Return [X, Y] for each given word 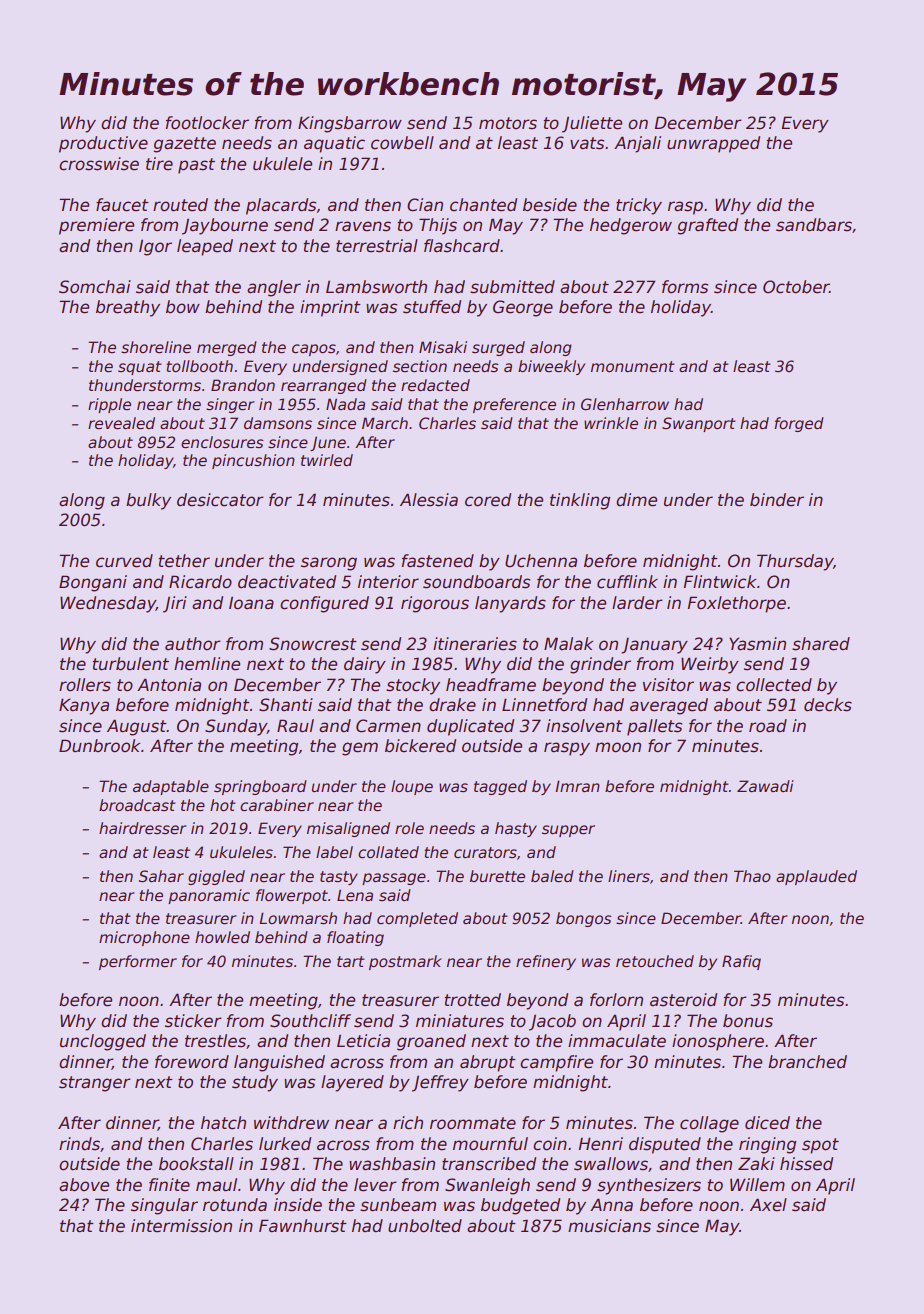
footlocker [207, 123]
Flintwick [720, 582]
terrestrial [377, 246]
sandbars [814, 225]
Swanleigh [487, 1186]
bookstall [196, 1164]
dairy [365, 665]
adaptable [171, 787]
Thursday [795, 562]
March [385, 423]
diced [767, 1123]
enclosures [222, 442]
